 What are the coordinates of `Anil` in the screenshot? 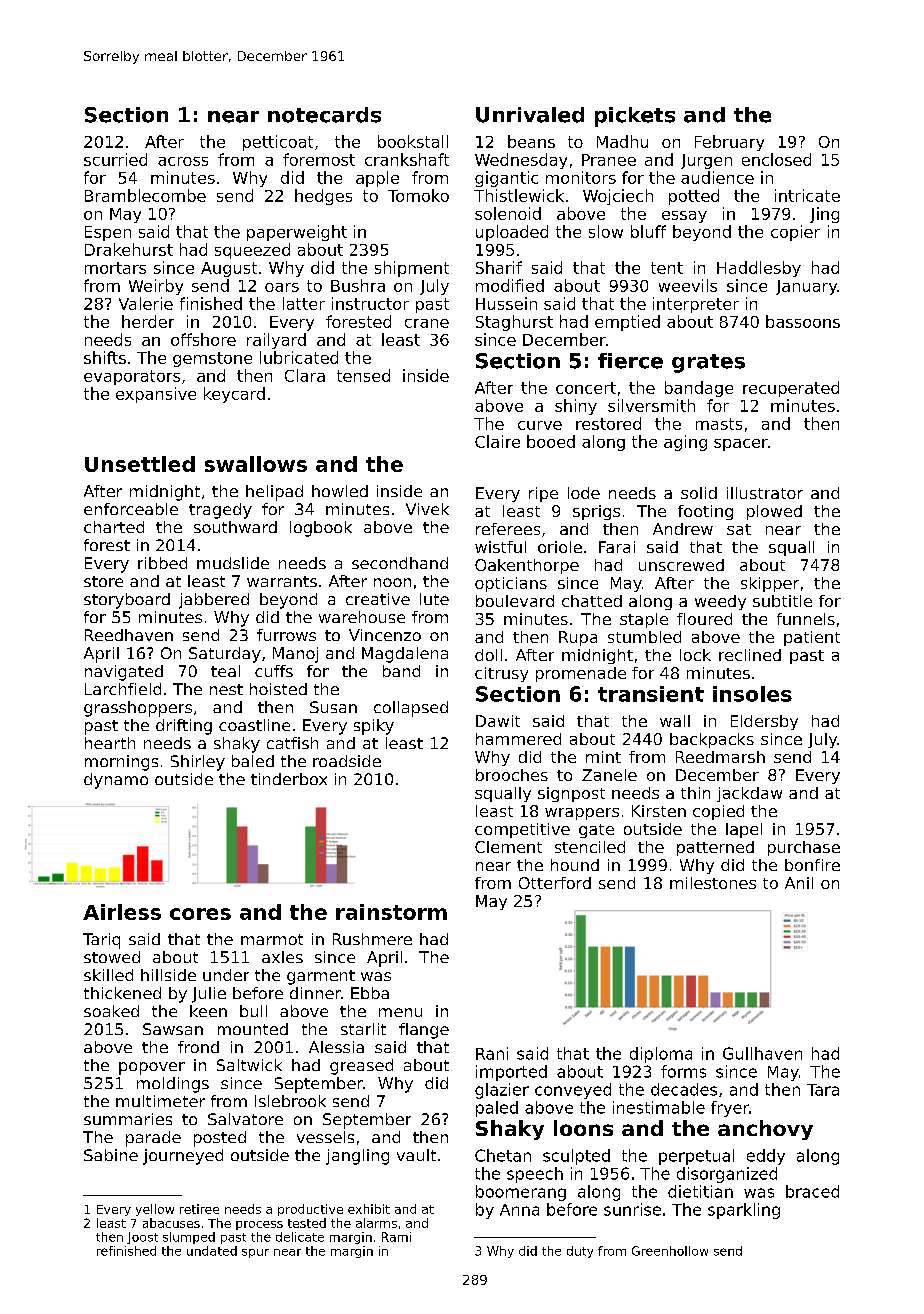 It's located at (799, 883).
